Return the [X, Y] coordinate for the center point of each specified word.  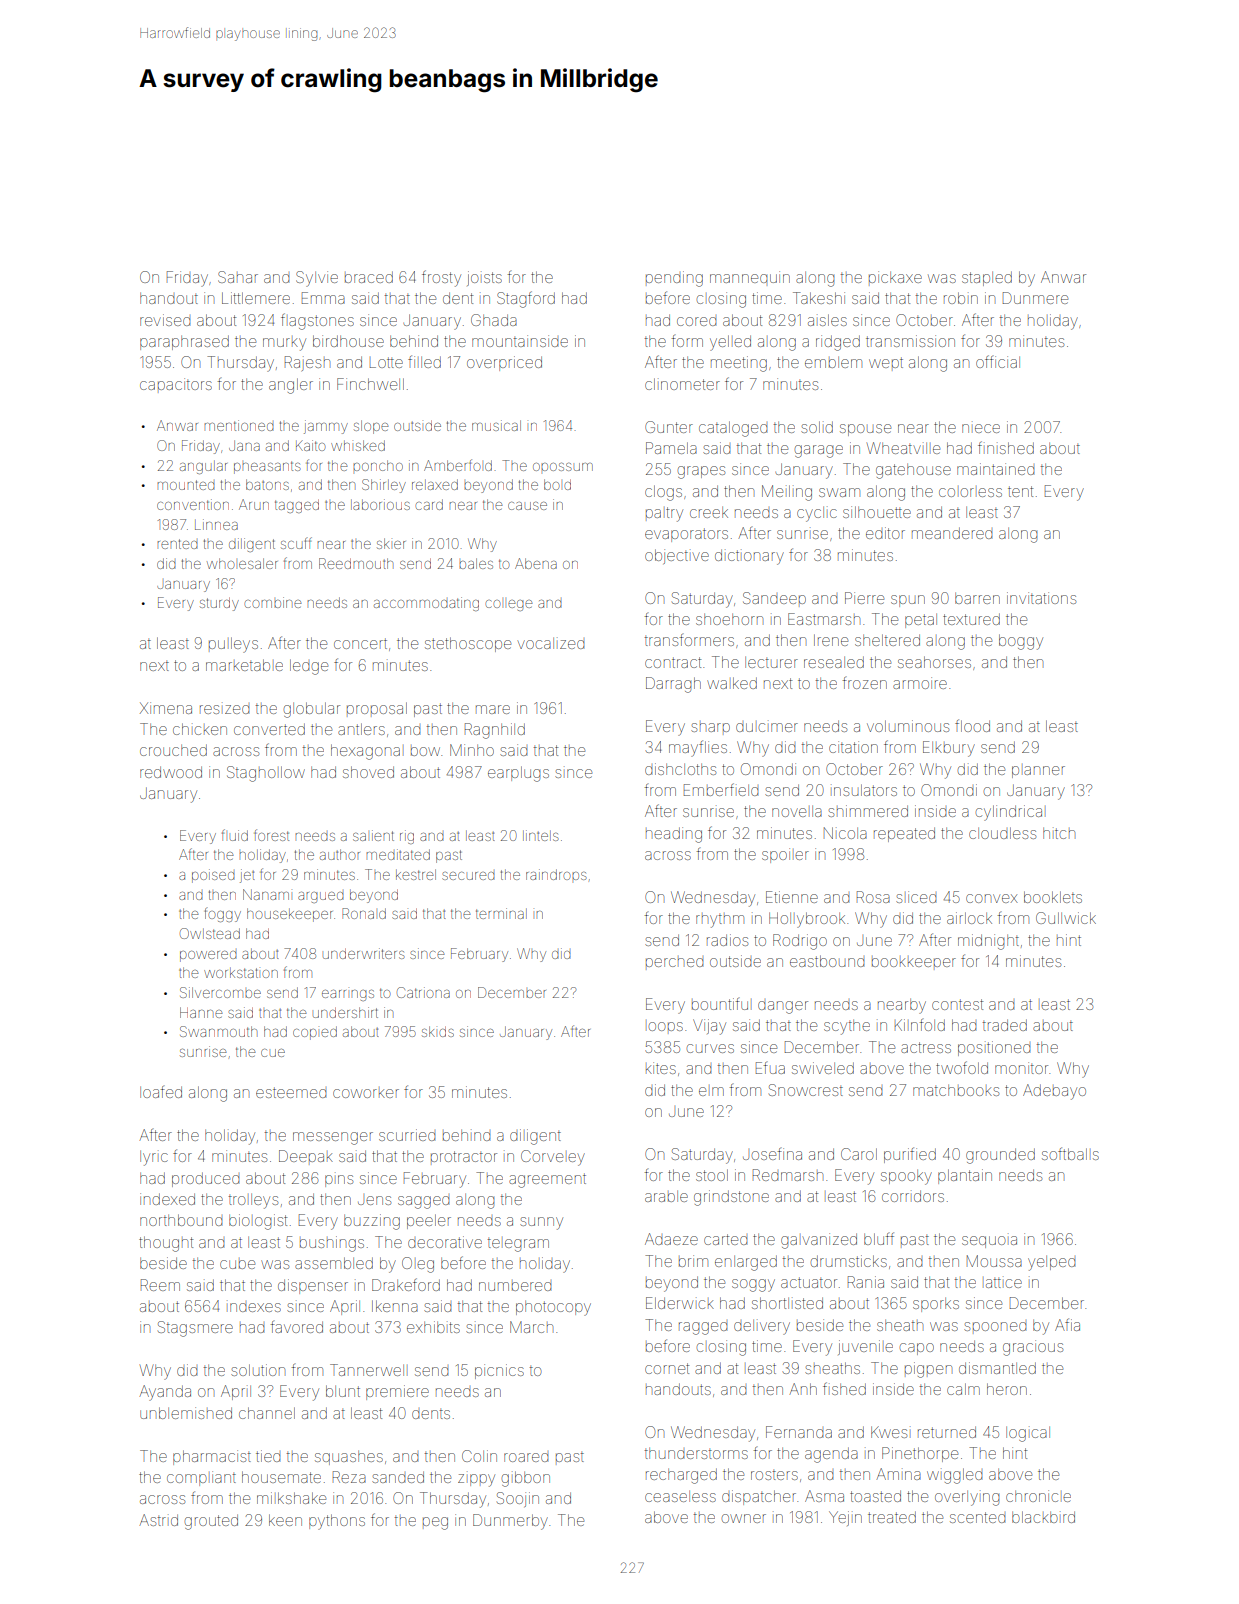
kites [661, 1068]
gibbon [526, 1479]
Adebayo [1054, 1092]
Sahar [238, 277]
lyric [154, 1158]
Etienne [792, 897]
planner [1038, 772]
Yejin [845, 1518]
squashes [349, 1458]
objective [677, 556]
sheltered [887, 640]
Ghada [494, 320]
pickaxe [895, 277]
